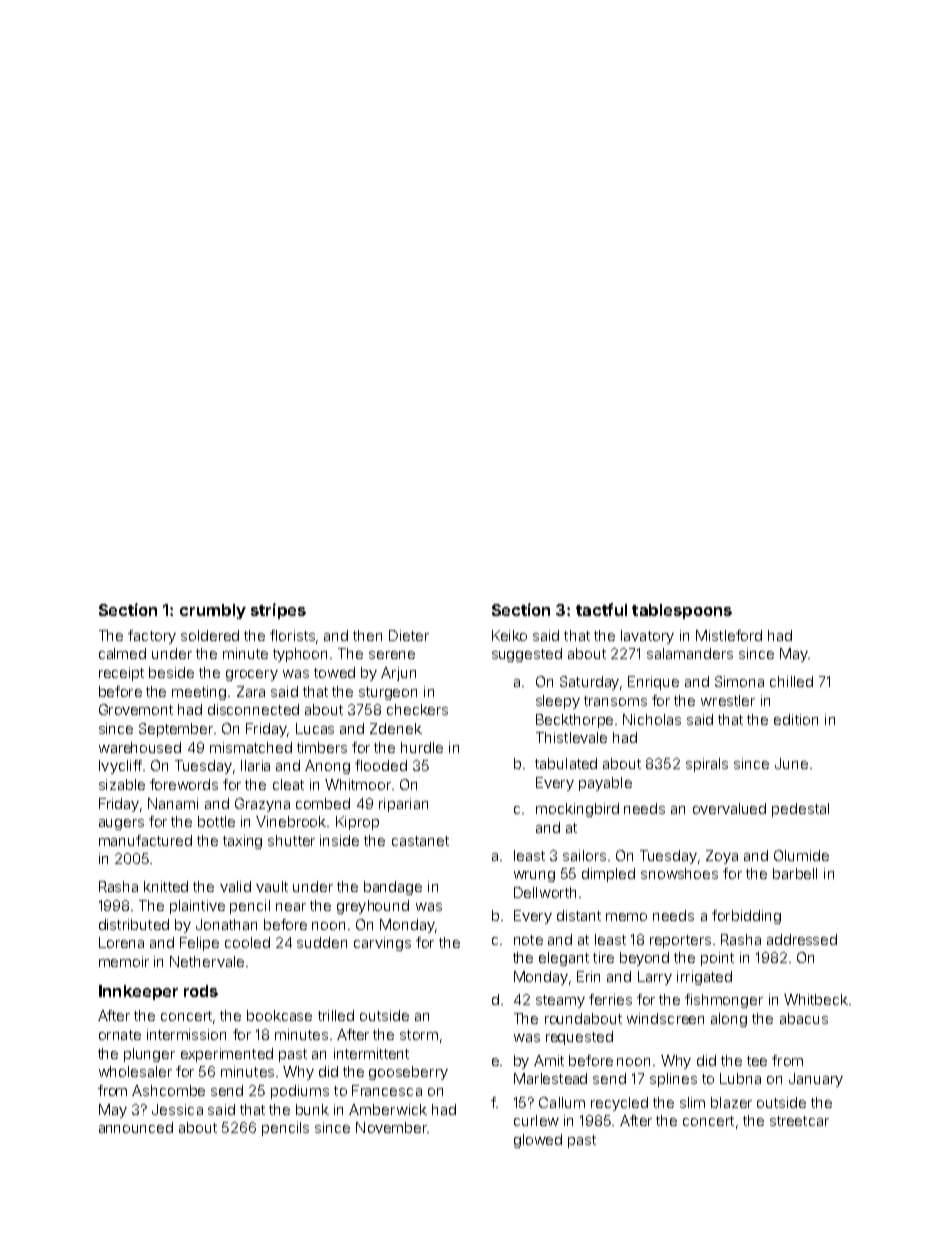 This screenshot has height=1233, width=952. What do you see at coordinates (729, 635) in the screenshot?
I see `Mistleford` at bounding box center [729, 635].
